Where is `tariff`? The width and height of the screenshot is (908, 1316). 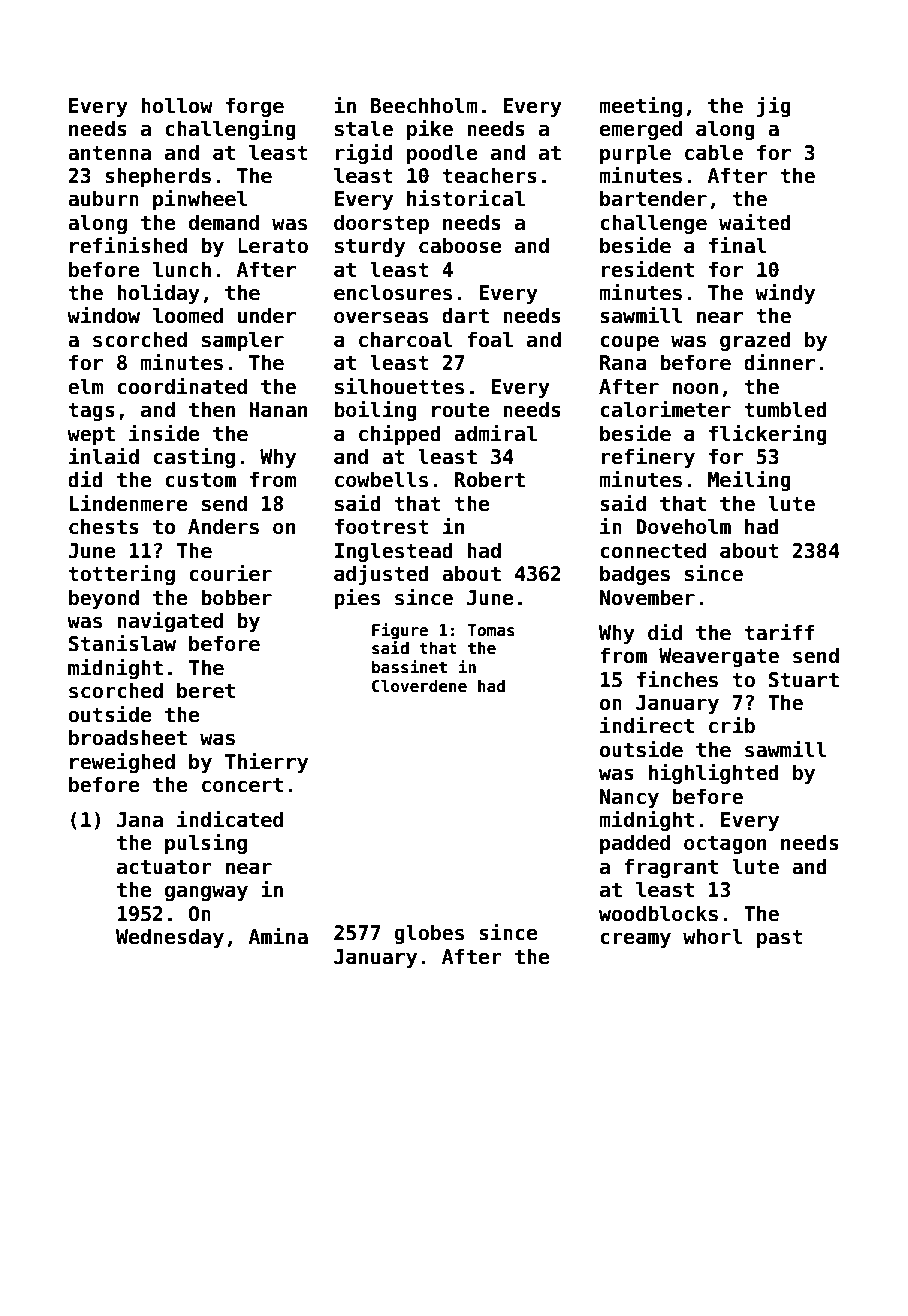 tariff is located at coordinates (779, 632).
